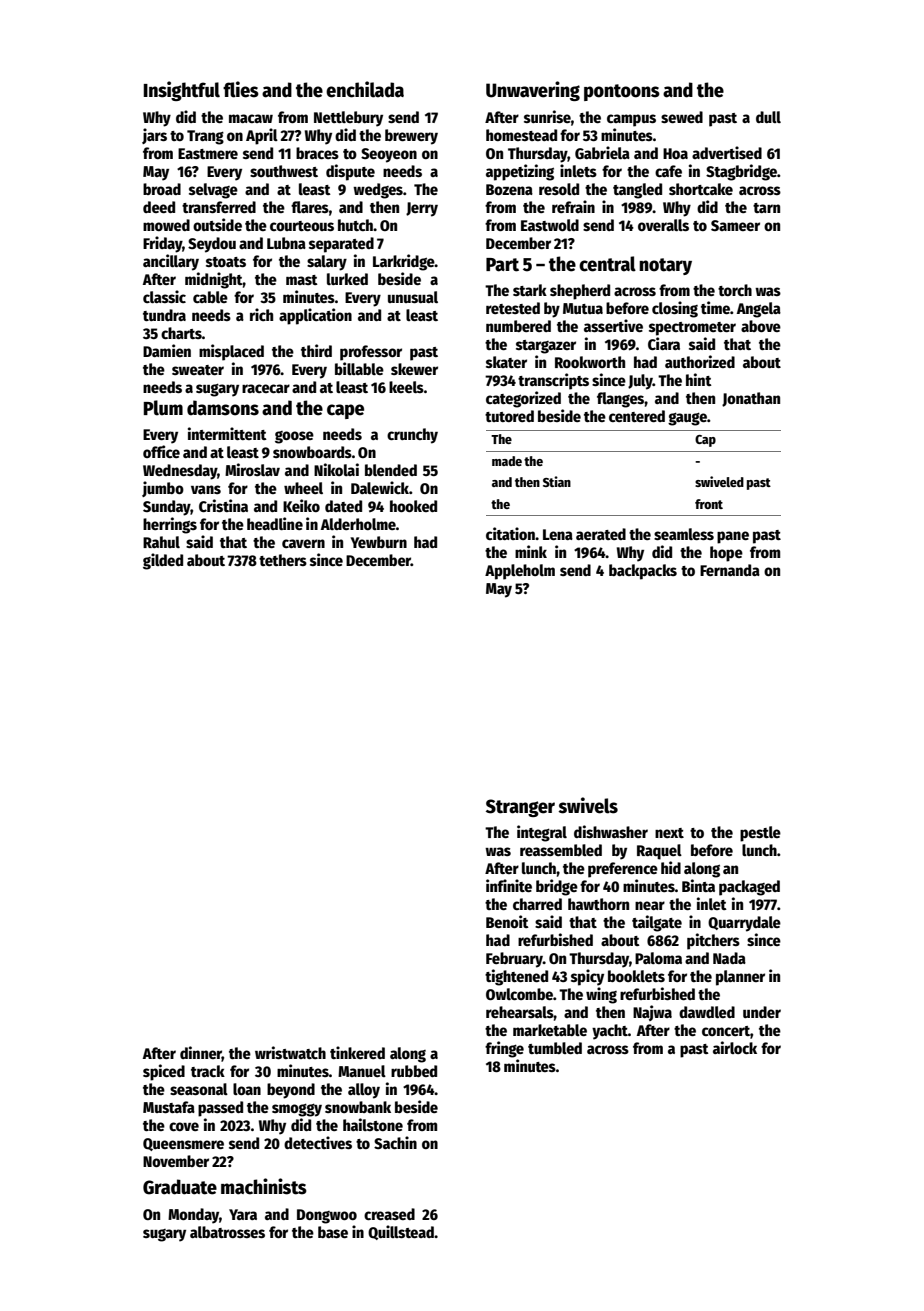  I want to click on hooked, so click(413, 506).
